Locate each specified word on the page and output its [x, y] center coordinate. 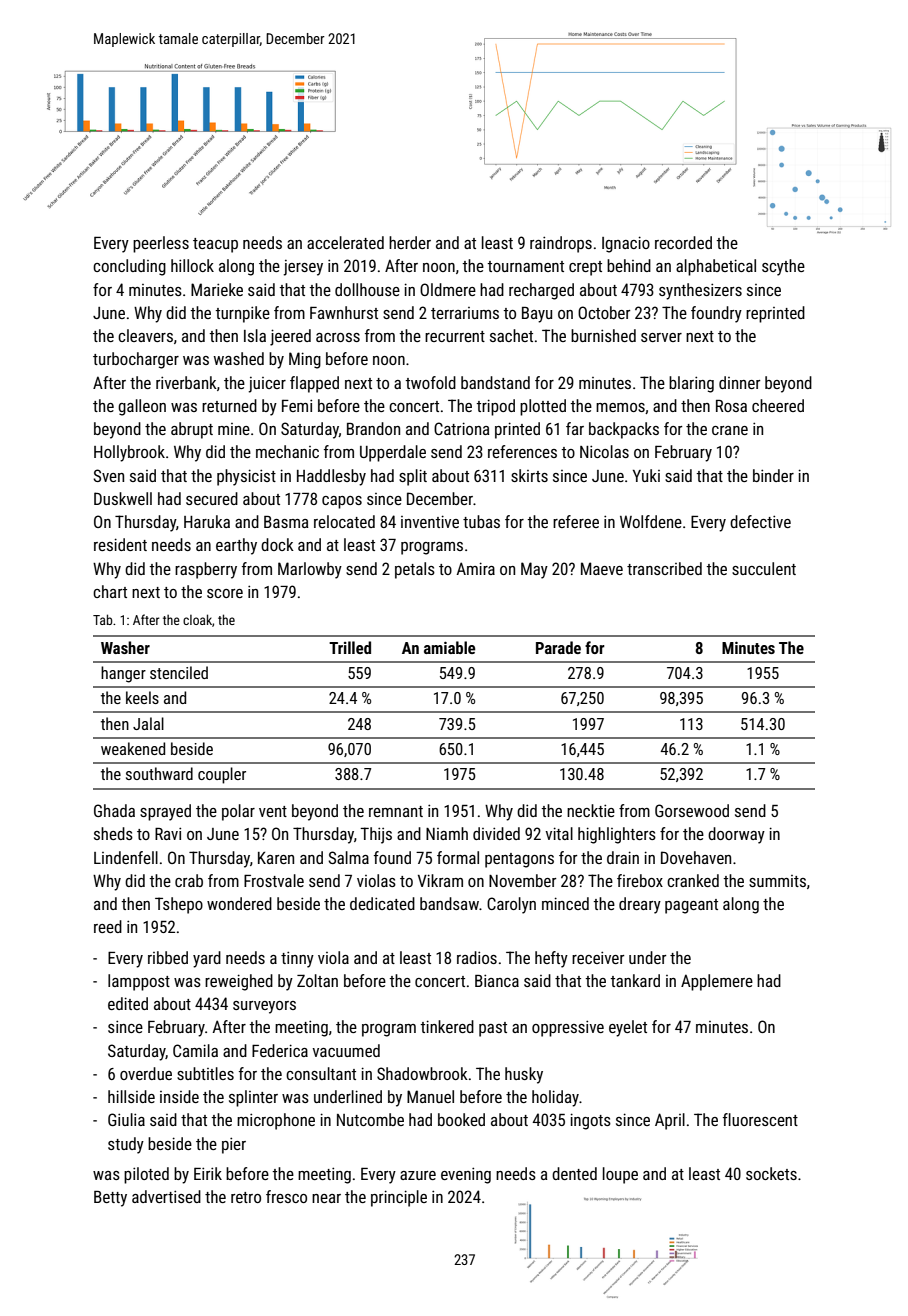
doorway [736, 835]
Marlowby [310, 570]
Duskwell [123, 498]
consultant [321, 1073]
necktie [591, 810]
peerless [161, 244]
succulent [764, 568]
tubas [481, 521]
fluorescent [760, 1119]
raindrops [561, 244]
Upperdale [393, 453]
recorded [683, 242]
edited [128, 1003]
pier [234, 1145]
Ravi [168, 833]
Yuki [646, 475]
